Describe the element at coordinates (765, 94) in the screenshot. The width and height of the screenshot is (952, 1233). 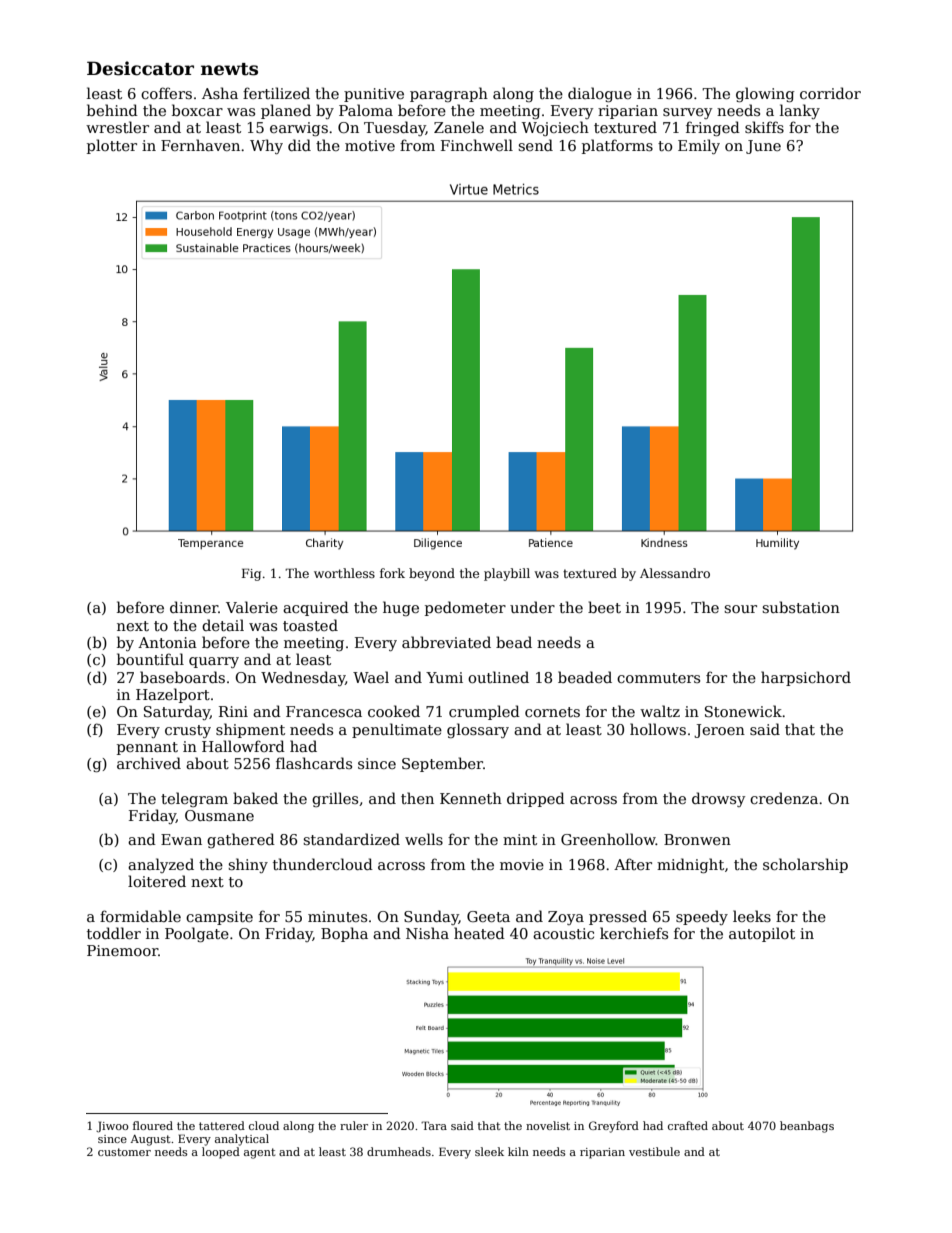
I see `glowing` at that location.
